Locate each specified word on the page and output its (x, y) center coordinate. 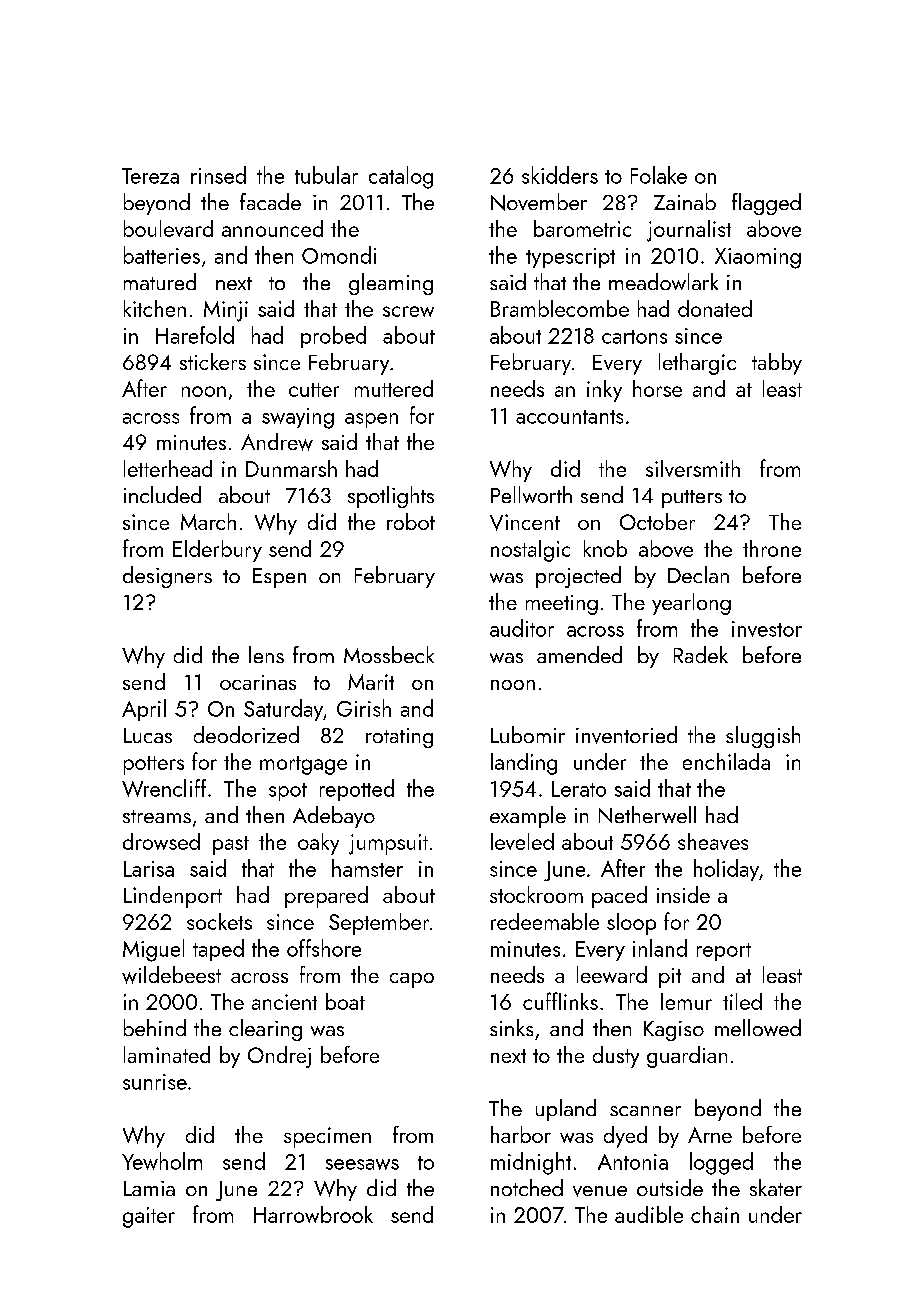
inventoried (626, 735)
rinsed (218, 175)
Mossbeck (389, 654)
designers (167, 577)
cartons (634, 337)
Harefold (195, 335)
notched (527, 1187)
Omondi (339, 255)
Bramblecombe (560, 308)
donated (715, 308)
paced (619, 897)
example (528, 817)
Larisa (149, 869)
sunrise (155, 1082)
